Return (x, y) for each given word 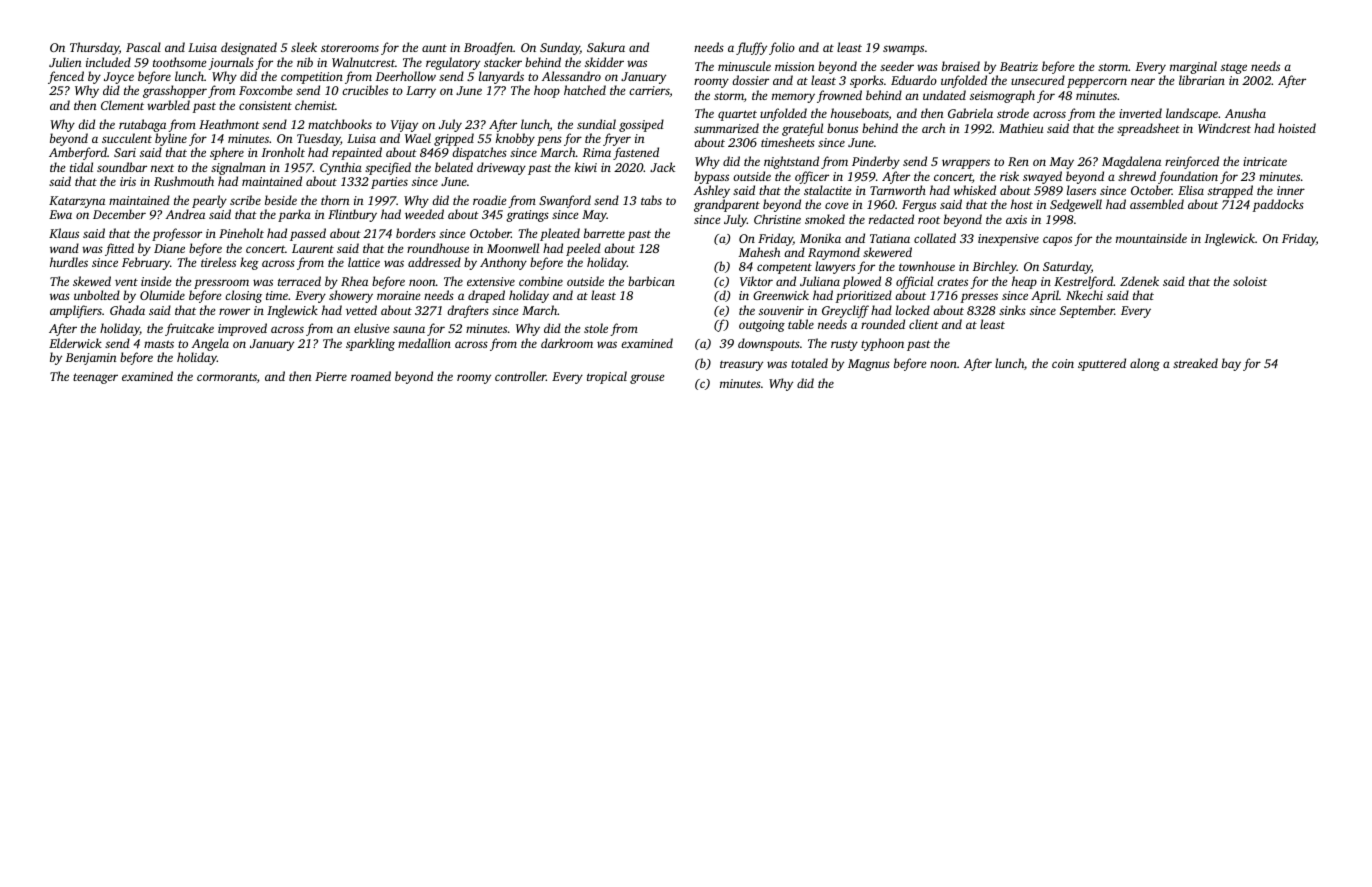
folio (782, 48)
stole (596, 328)
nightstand (791, 162)
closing (243, 296)
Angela (210, 344)
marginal (1193, 67)
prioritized (864, 296)
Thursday (94, 48)
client (924, 324)
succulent (127, 138)
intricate (1265, 161)
